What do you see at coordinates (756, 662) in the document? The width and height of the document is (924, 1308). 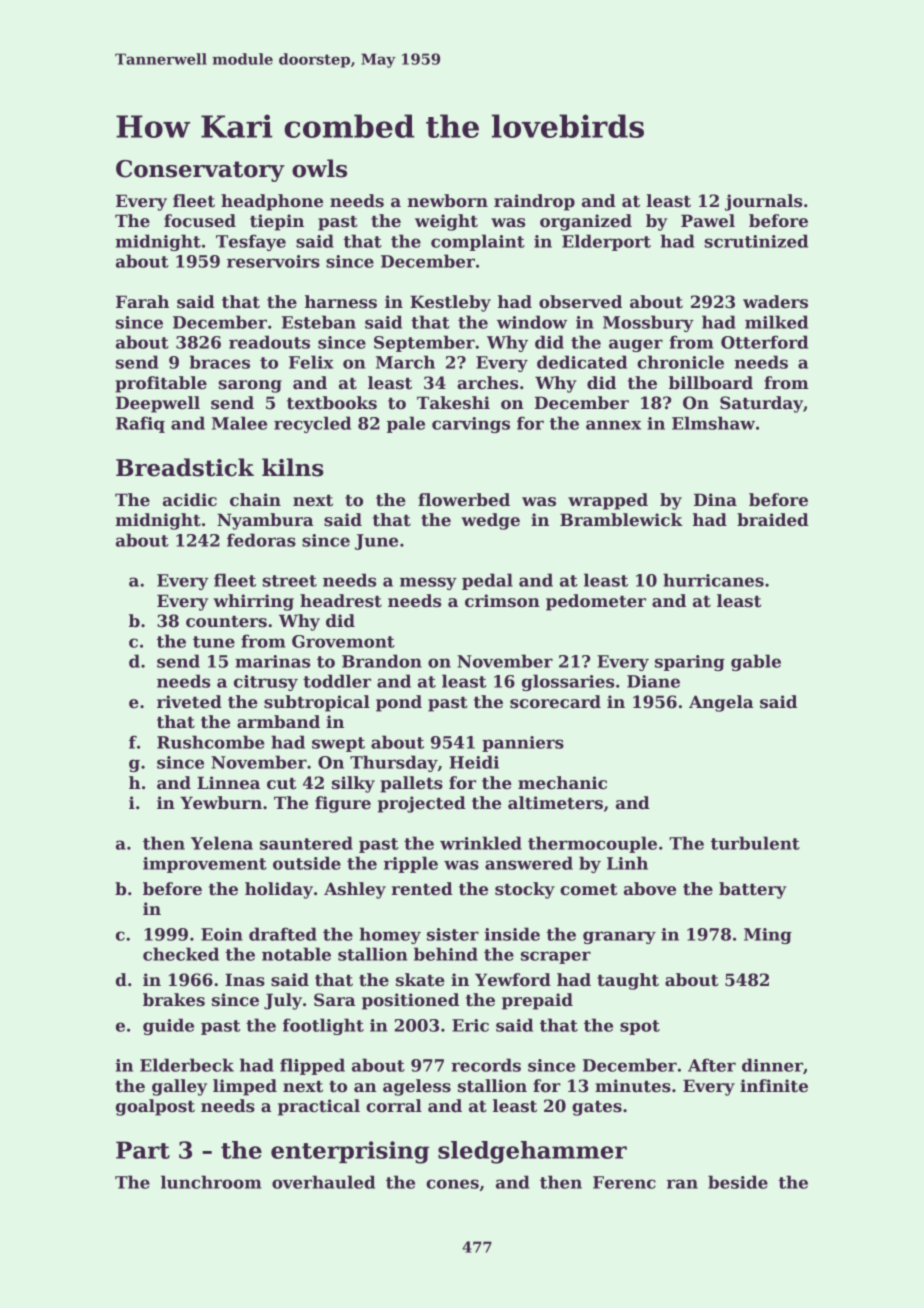 I see `gable` at bounding box center [756, 662].
